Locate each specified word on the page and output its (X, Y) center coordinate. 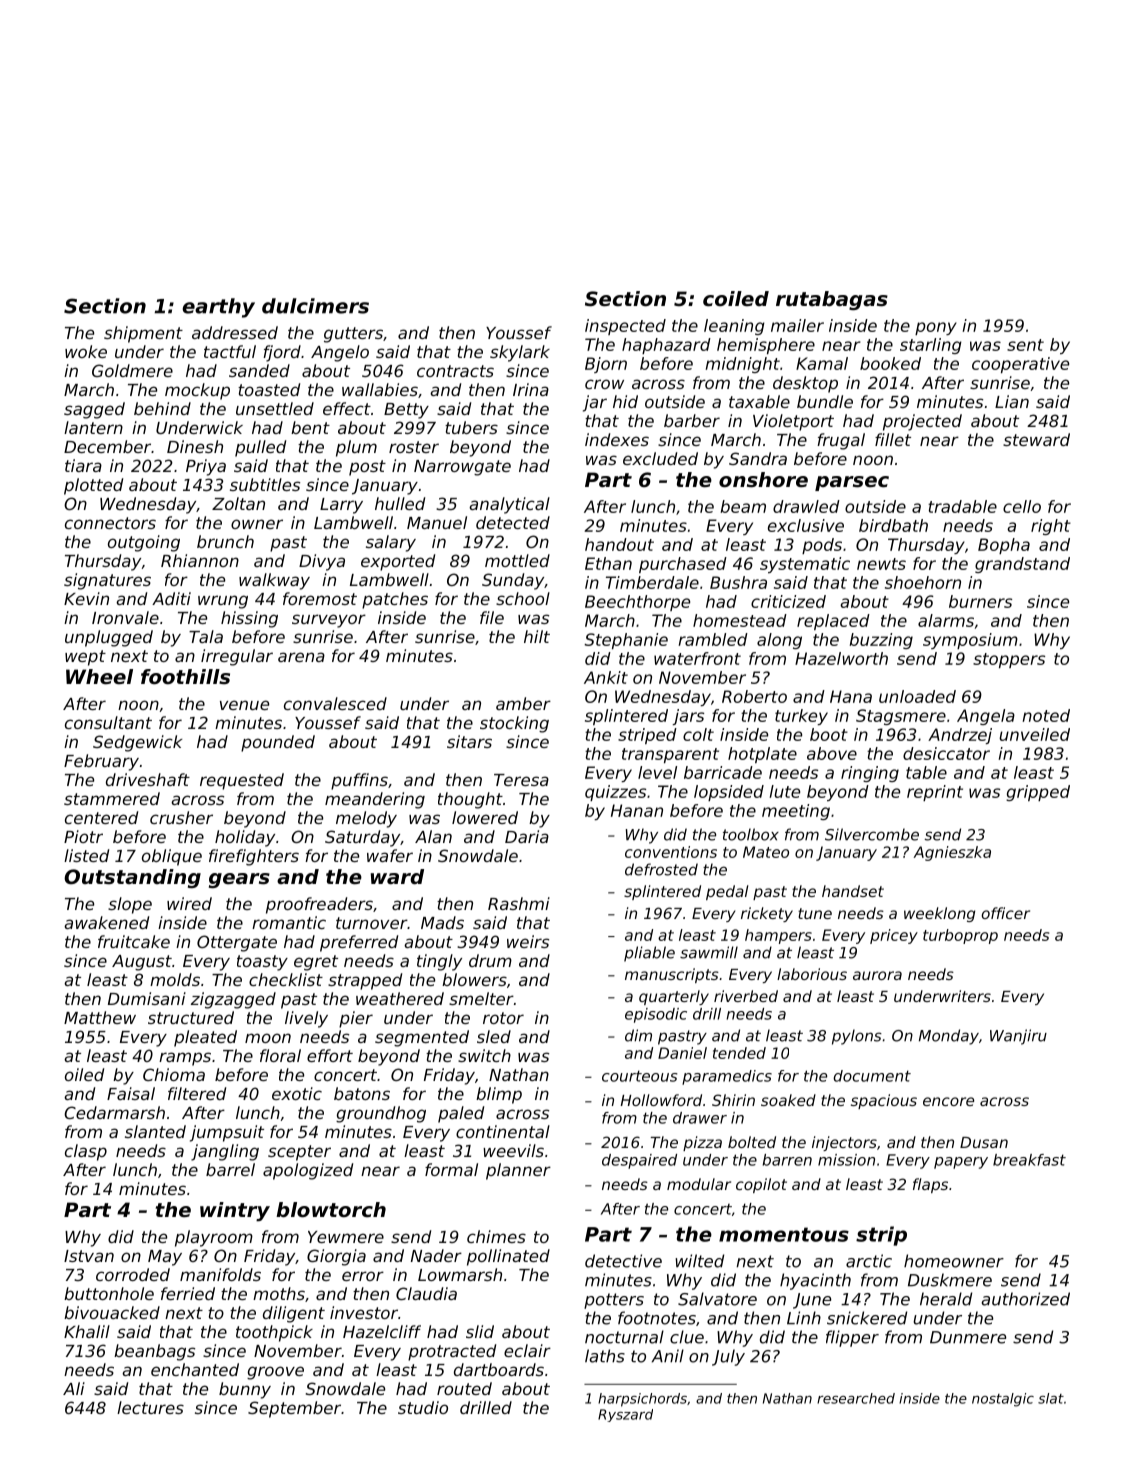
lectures (150, 1407)
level (657, 772)
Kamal (822, 363)
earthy (218, 308)
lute (784, 791)
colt (698, 734)
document (872, 1076)
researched (856, 1398)
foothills (185, 677)
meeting (796, 812)
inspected (625, 327)
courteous (640, 1076)
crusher (181, 817)
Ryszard (625, 1415)
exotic (297, 1093)
